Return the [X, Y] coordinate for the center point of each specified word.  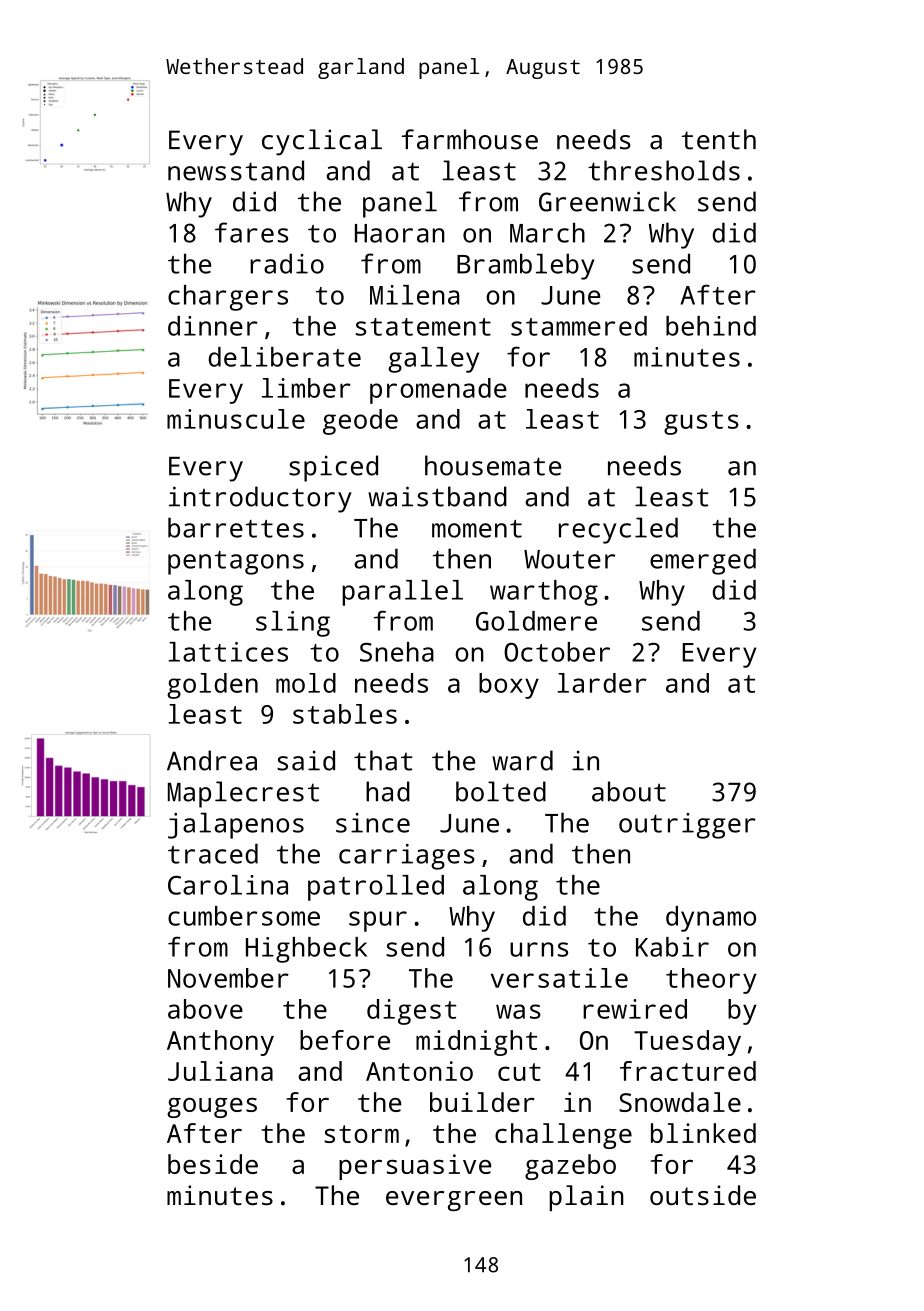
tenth [719, 139]
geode [360, 422]
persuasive [415, 1167]
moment [477, 529]
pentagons [236, 563]
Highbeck [306, 950]
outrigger [687, 826]
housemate [493, 465]
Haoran [400, 233]
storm [361, 1134]
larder [602, 683]
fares [251, 232]
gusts [701, 423]
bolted [501, 791]
